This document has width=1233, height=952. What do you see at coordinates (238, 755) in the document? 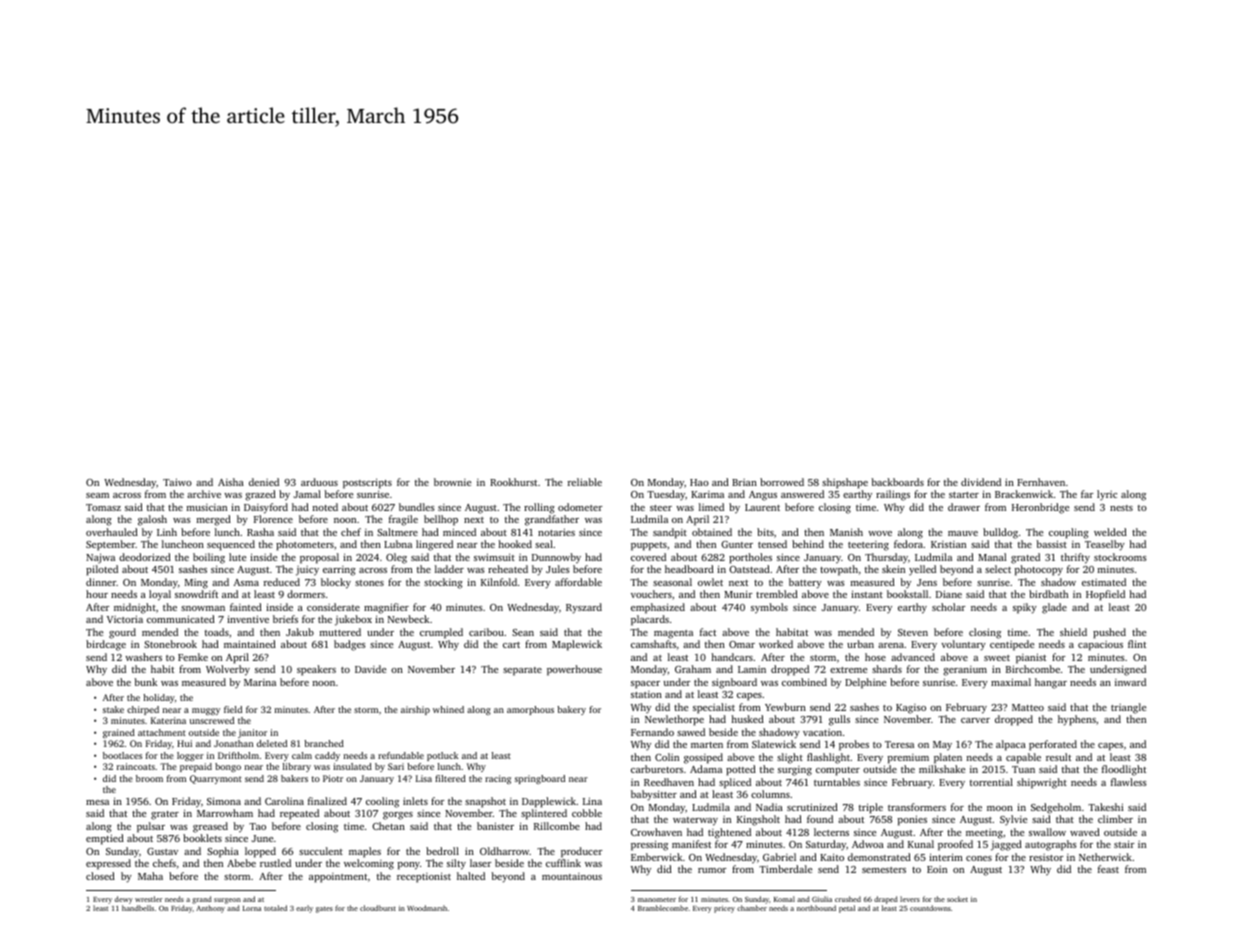
I see `Driftholm` at bounding box center [238, 755].
